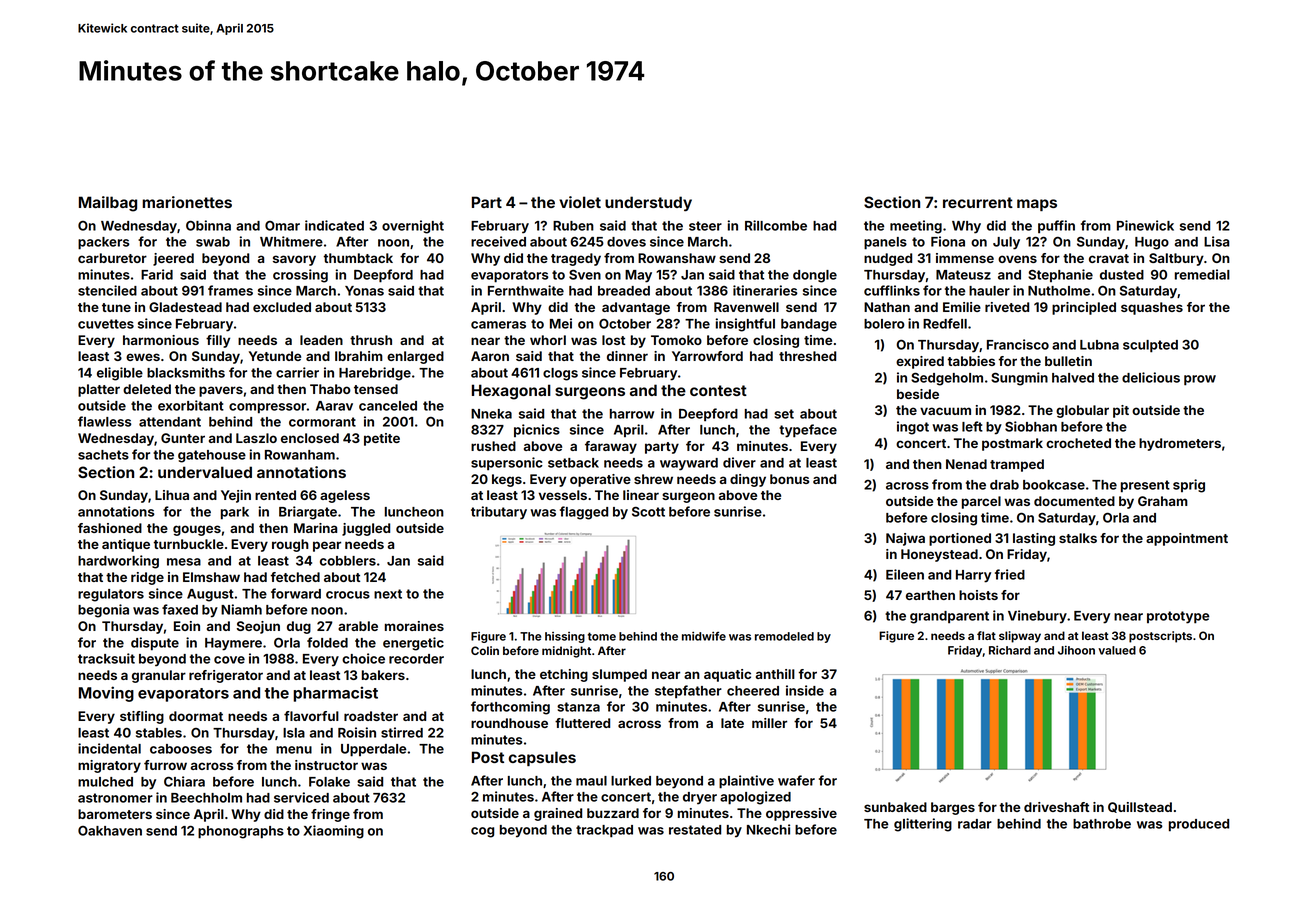 This page has width=1308, height=924. Describe the element at coordinates (1121, 411) in the page. I see `pit` at that location.
